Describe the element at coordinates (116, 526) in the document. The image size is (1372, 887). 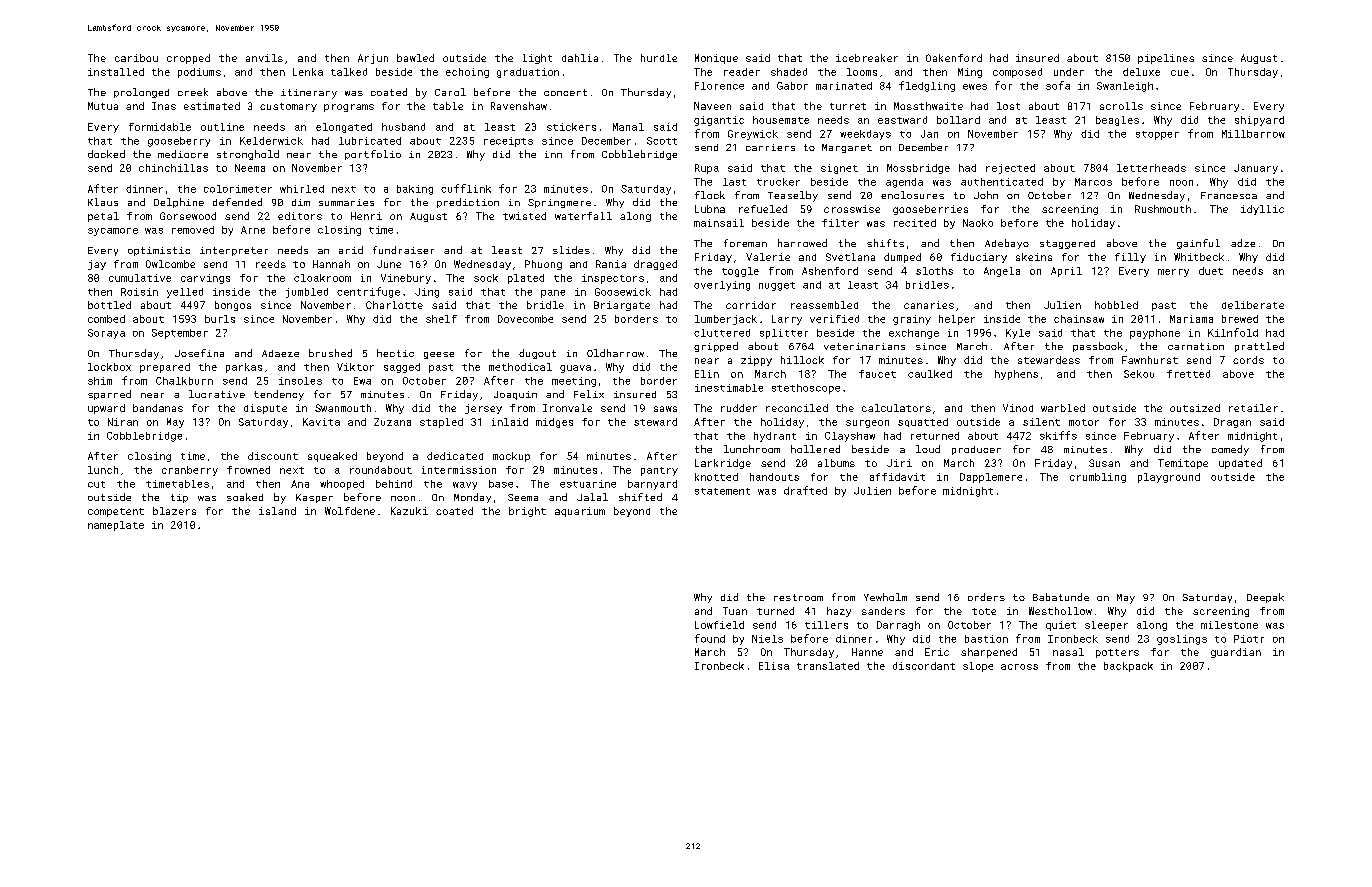
I see `nameplate` at that location.
